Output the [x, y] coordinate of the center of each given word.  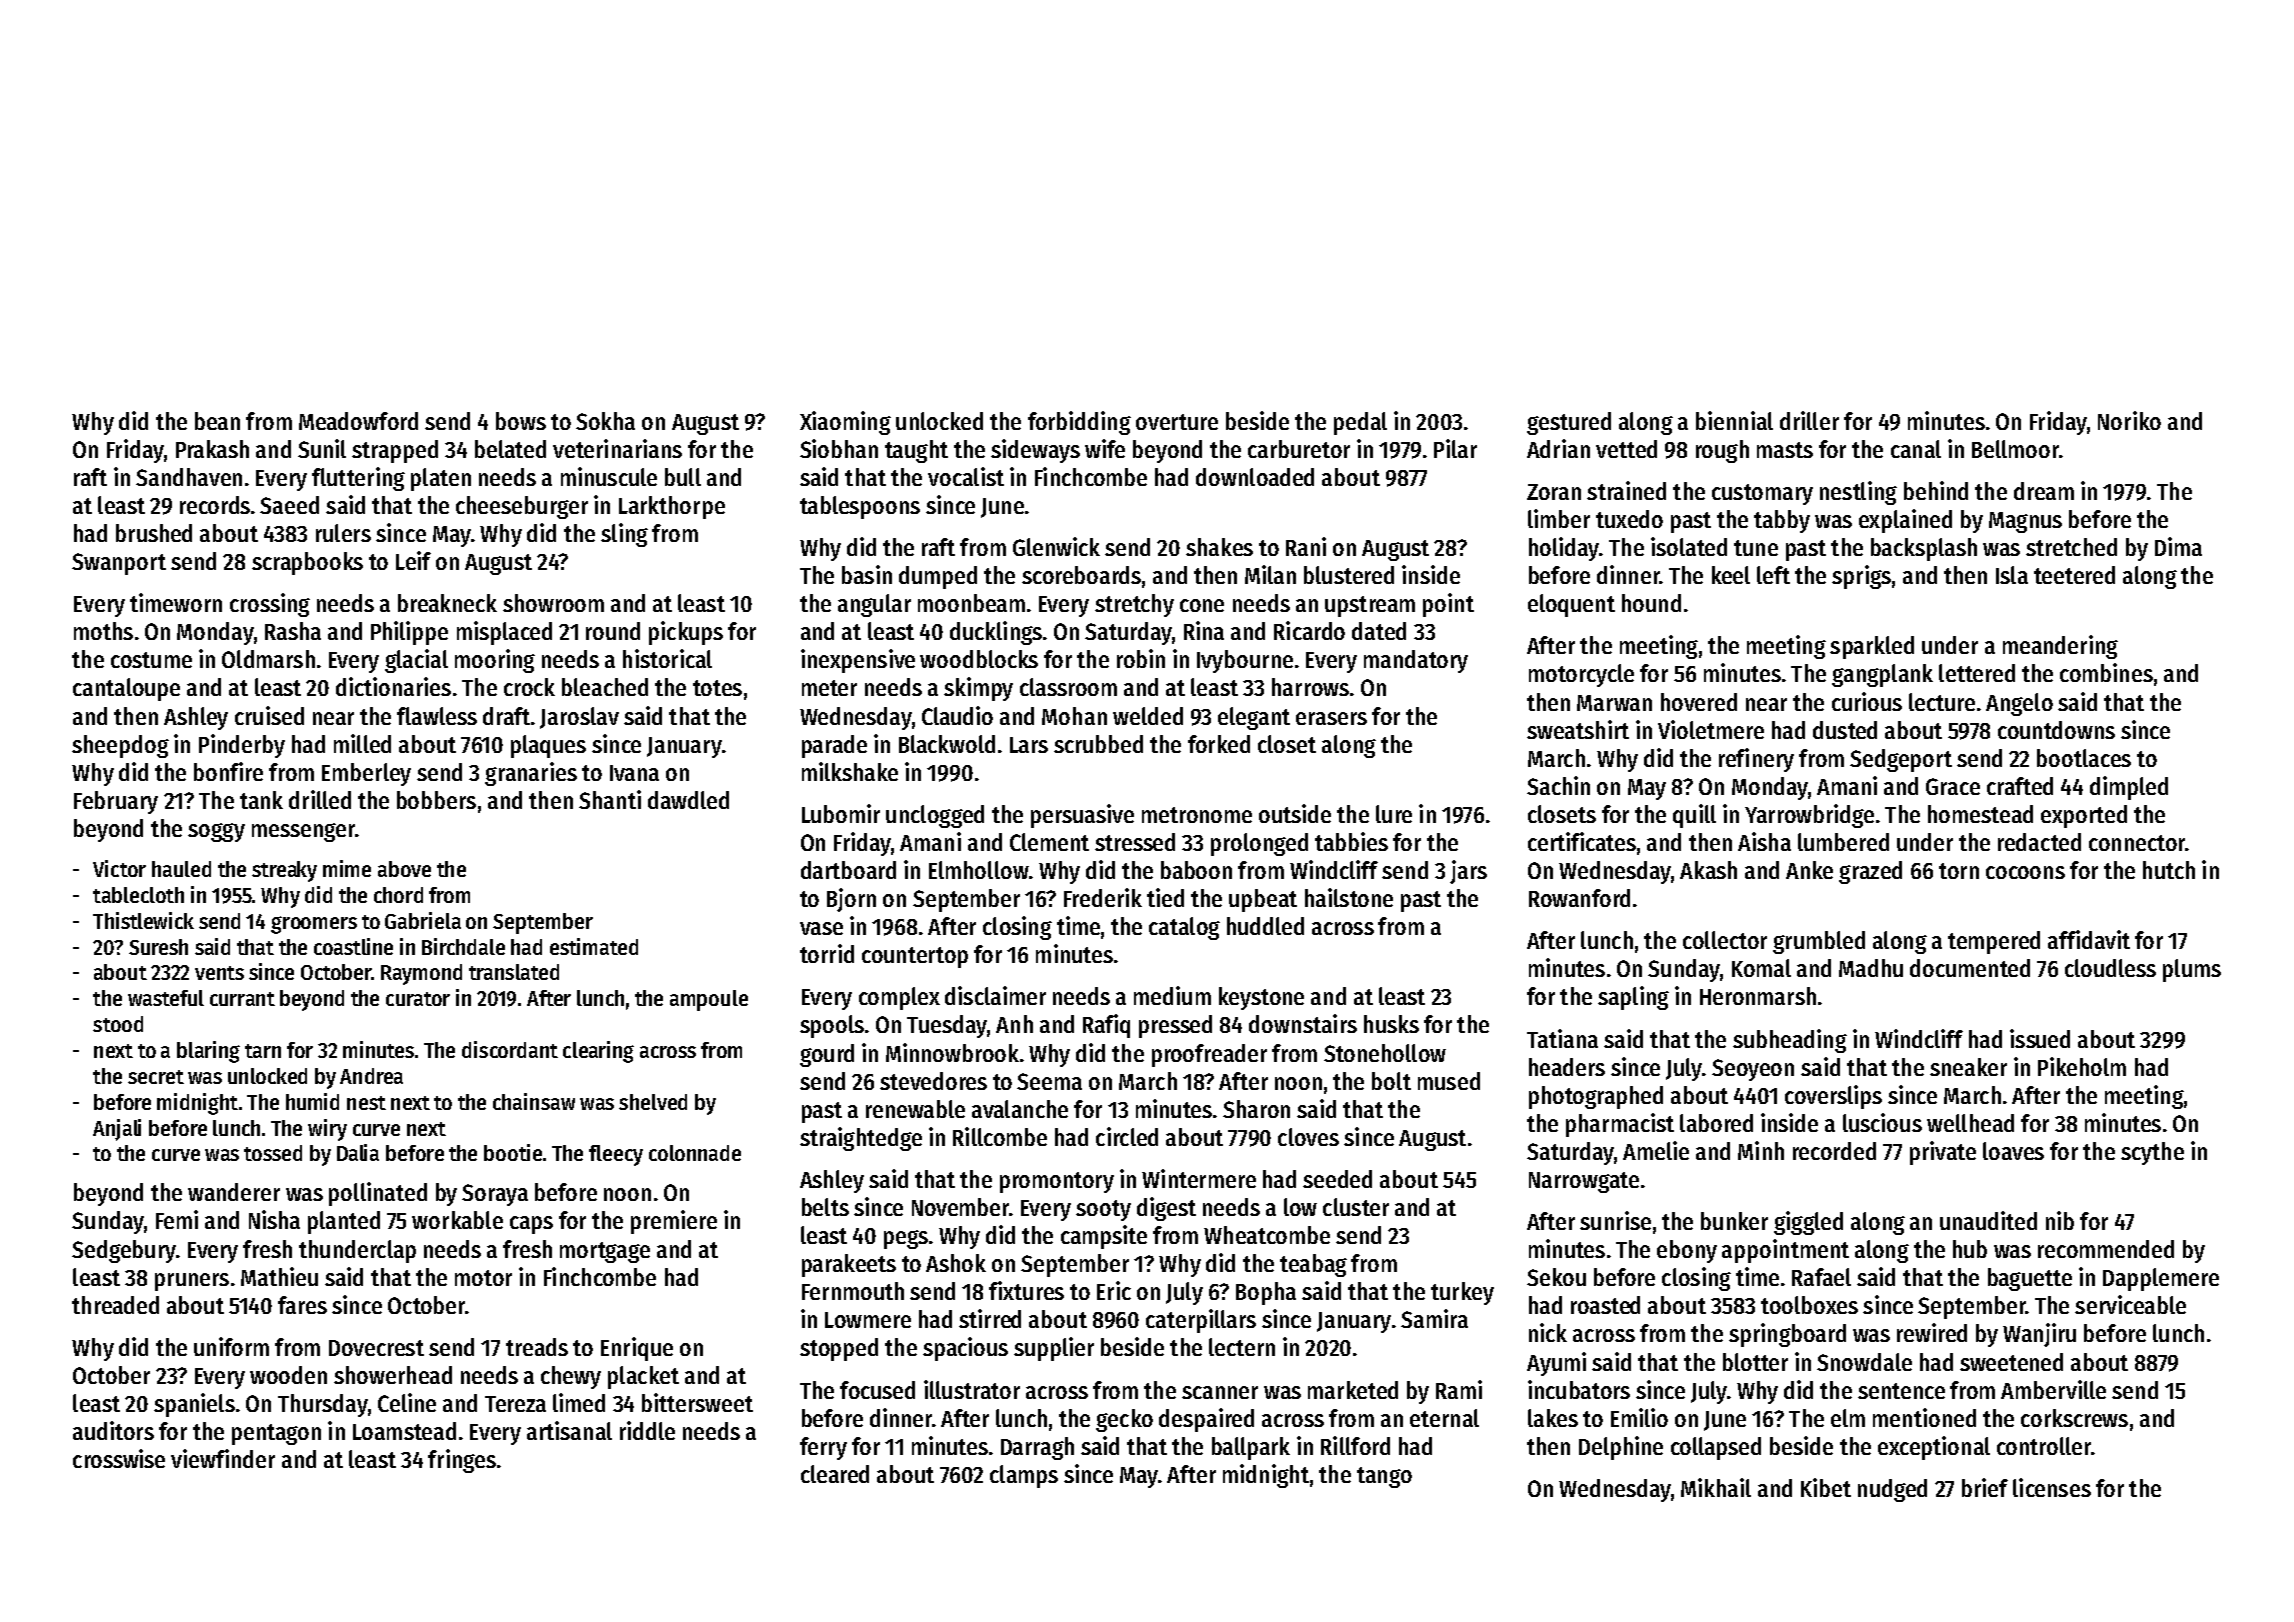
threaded [115, 1305]
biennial [1734, 420]
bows [521, 421]
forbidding [1079, 423]
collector [1725, 940]
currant [242, 999]
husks [1391, 1024]
